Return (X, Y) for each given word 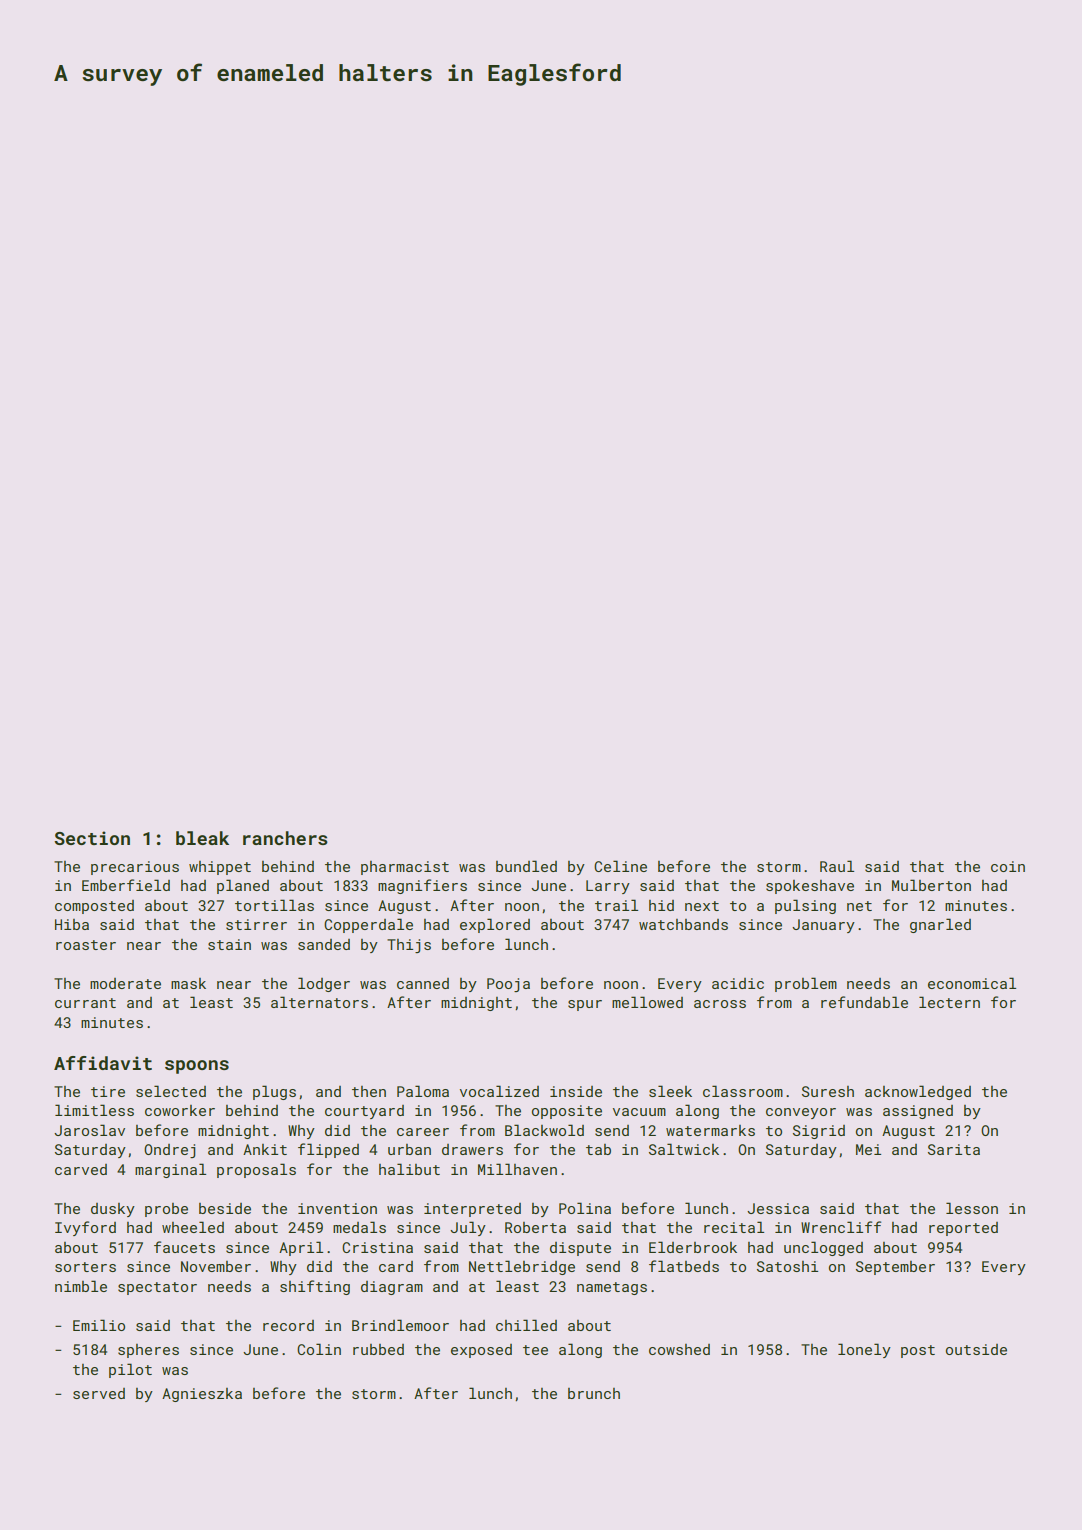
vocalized (499, 1091)
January (823, 926)
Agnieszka (202, 1395)
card (396, 1266)
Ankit (265, 1149)
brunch (594, 1393)
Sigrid (819, 1132)
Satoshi (787, 1266)
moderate (125, 983)
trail (616, 905)
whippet (220, 868)
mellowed (647, 1002)
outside (976, 1349)
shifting (315, 1287)
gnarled (940, 925)
